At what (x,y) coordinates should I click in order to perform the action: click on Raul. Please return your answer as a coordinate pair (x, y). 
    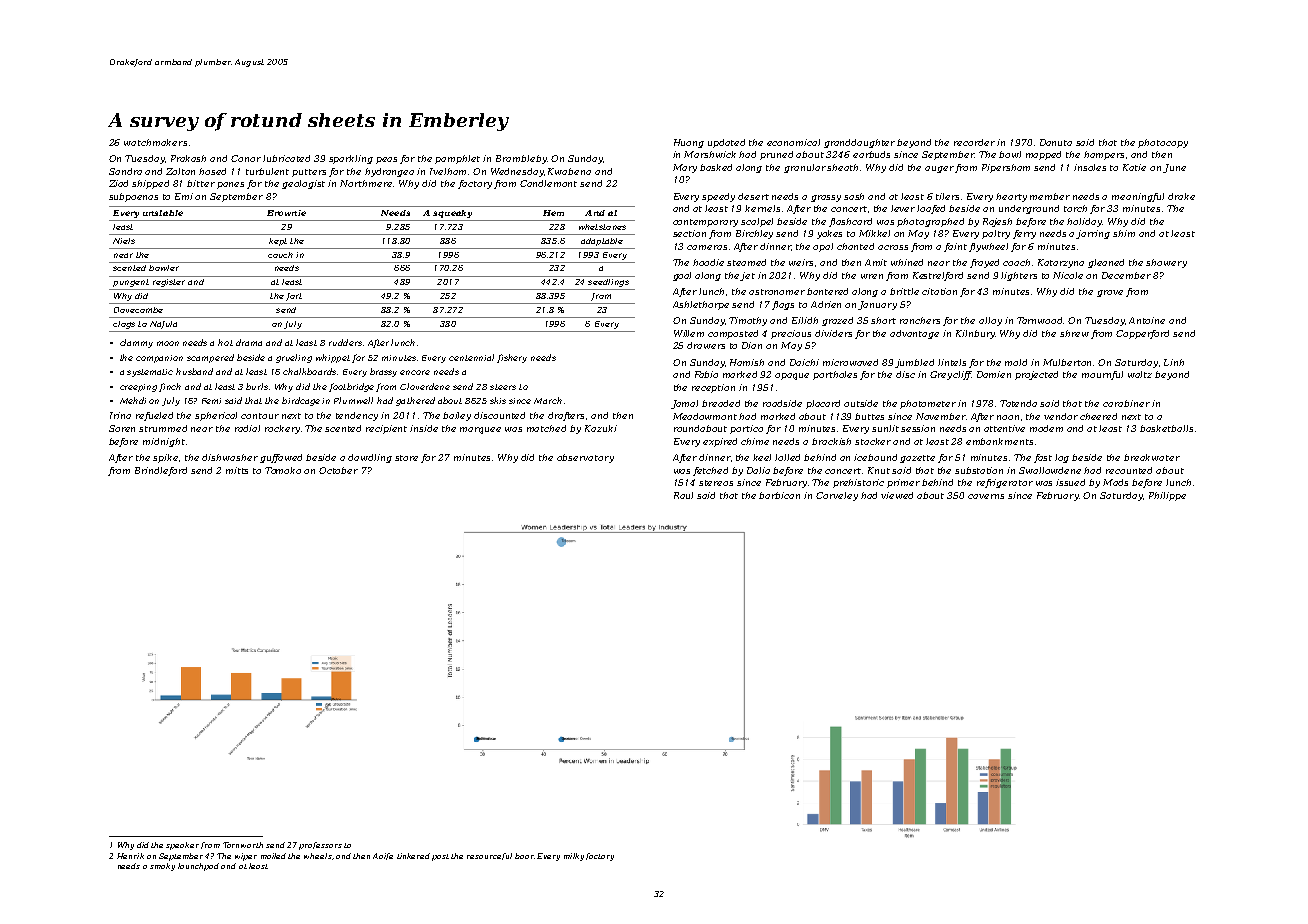
    Looking at the image, I should click on (683, 495).
